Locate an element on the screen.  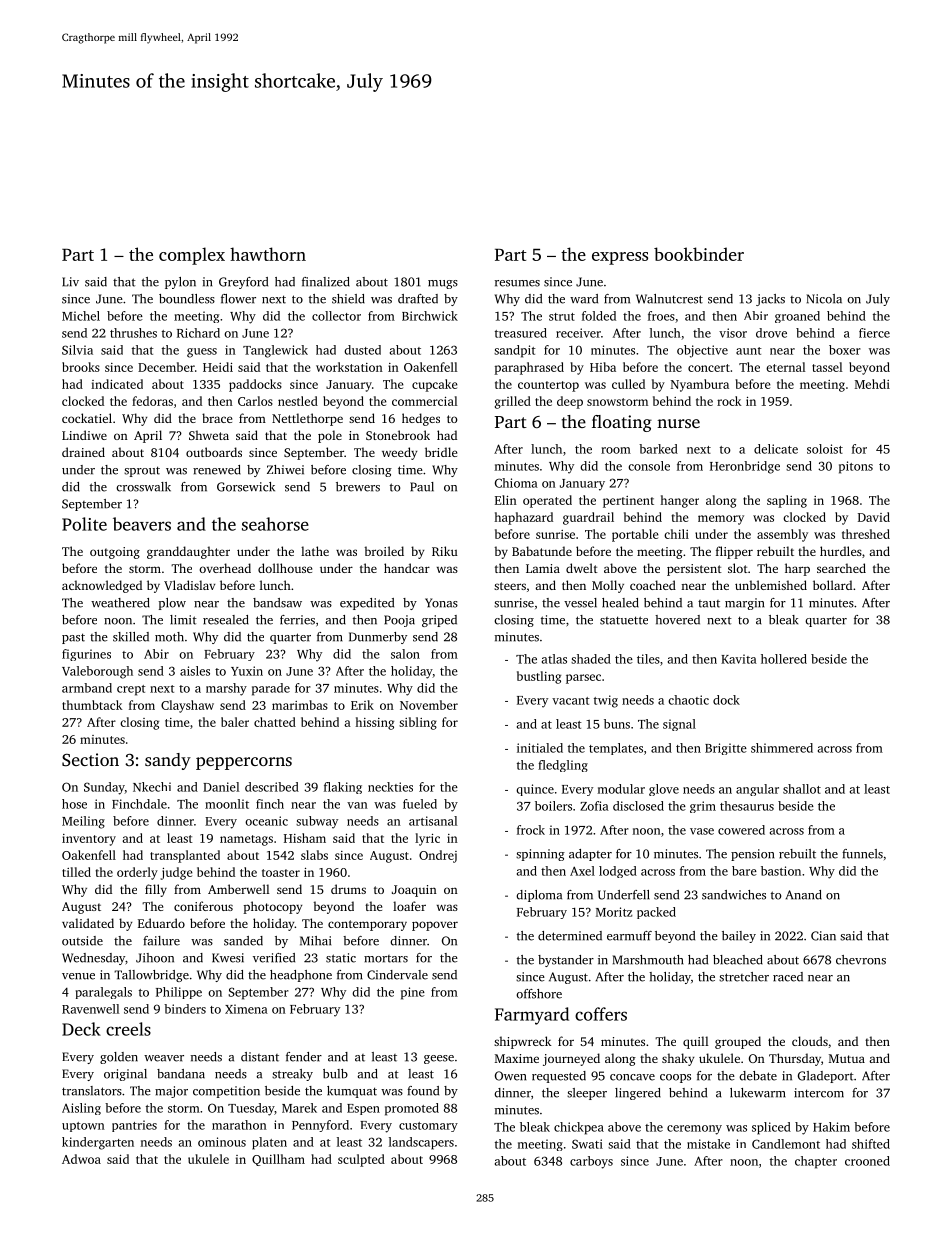
resealed is located at coordinates (226, 620).
